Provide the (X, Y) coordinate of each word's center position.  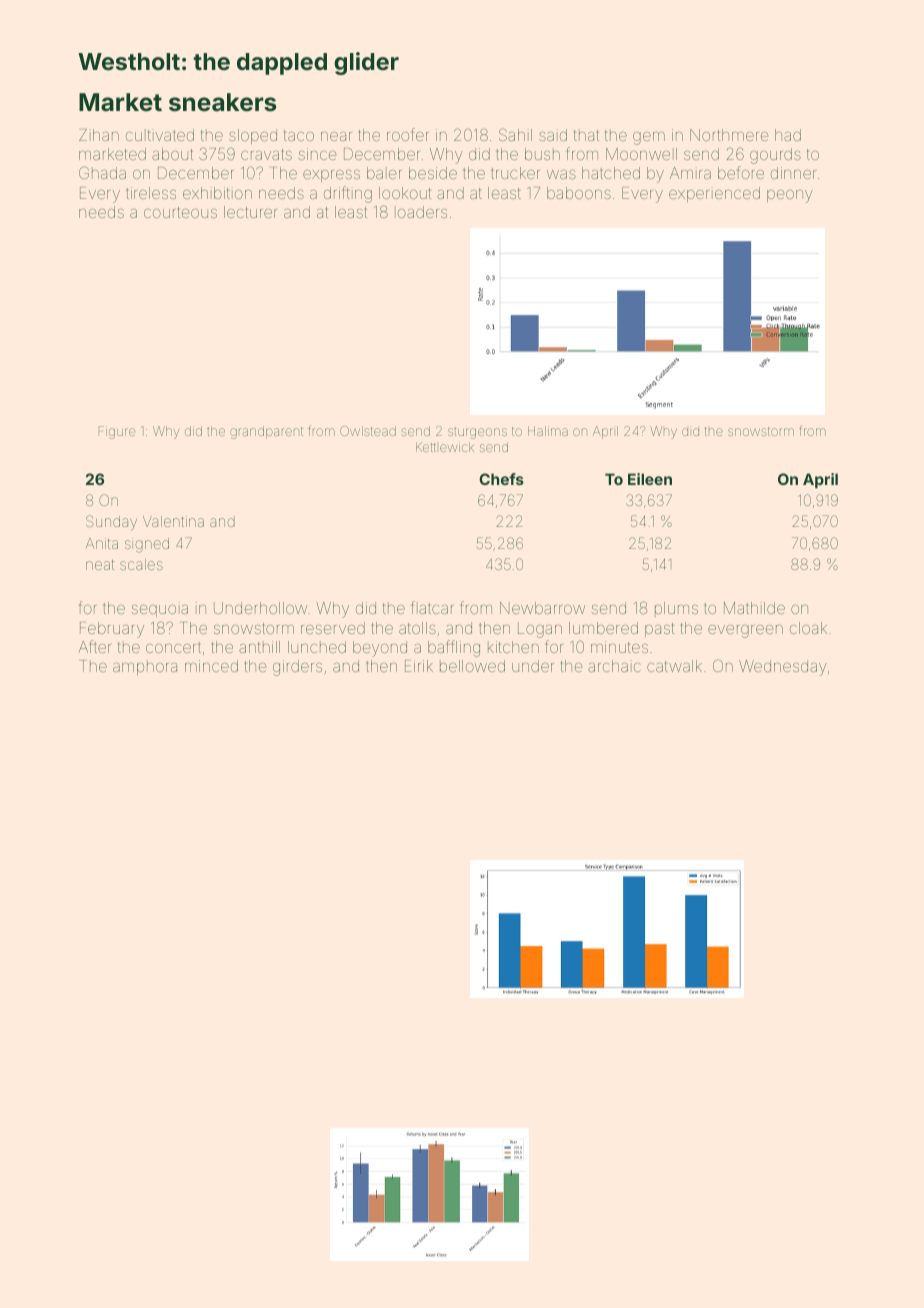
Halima (548, 431)
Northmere (729, 135)
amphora (145, 667)
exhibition (217, 193)
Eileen (650, 479)
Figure (117, 432)
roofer (408, 134)
